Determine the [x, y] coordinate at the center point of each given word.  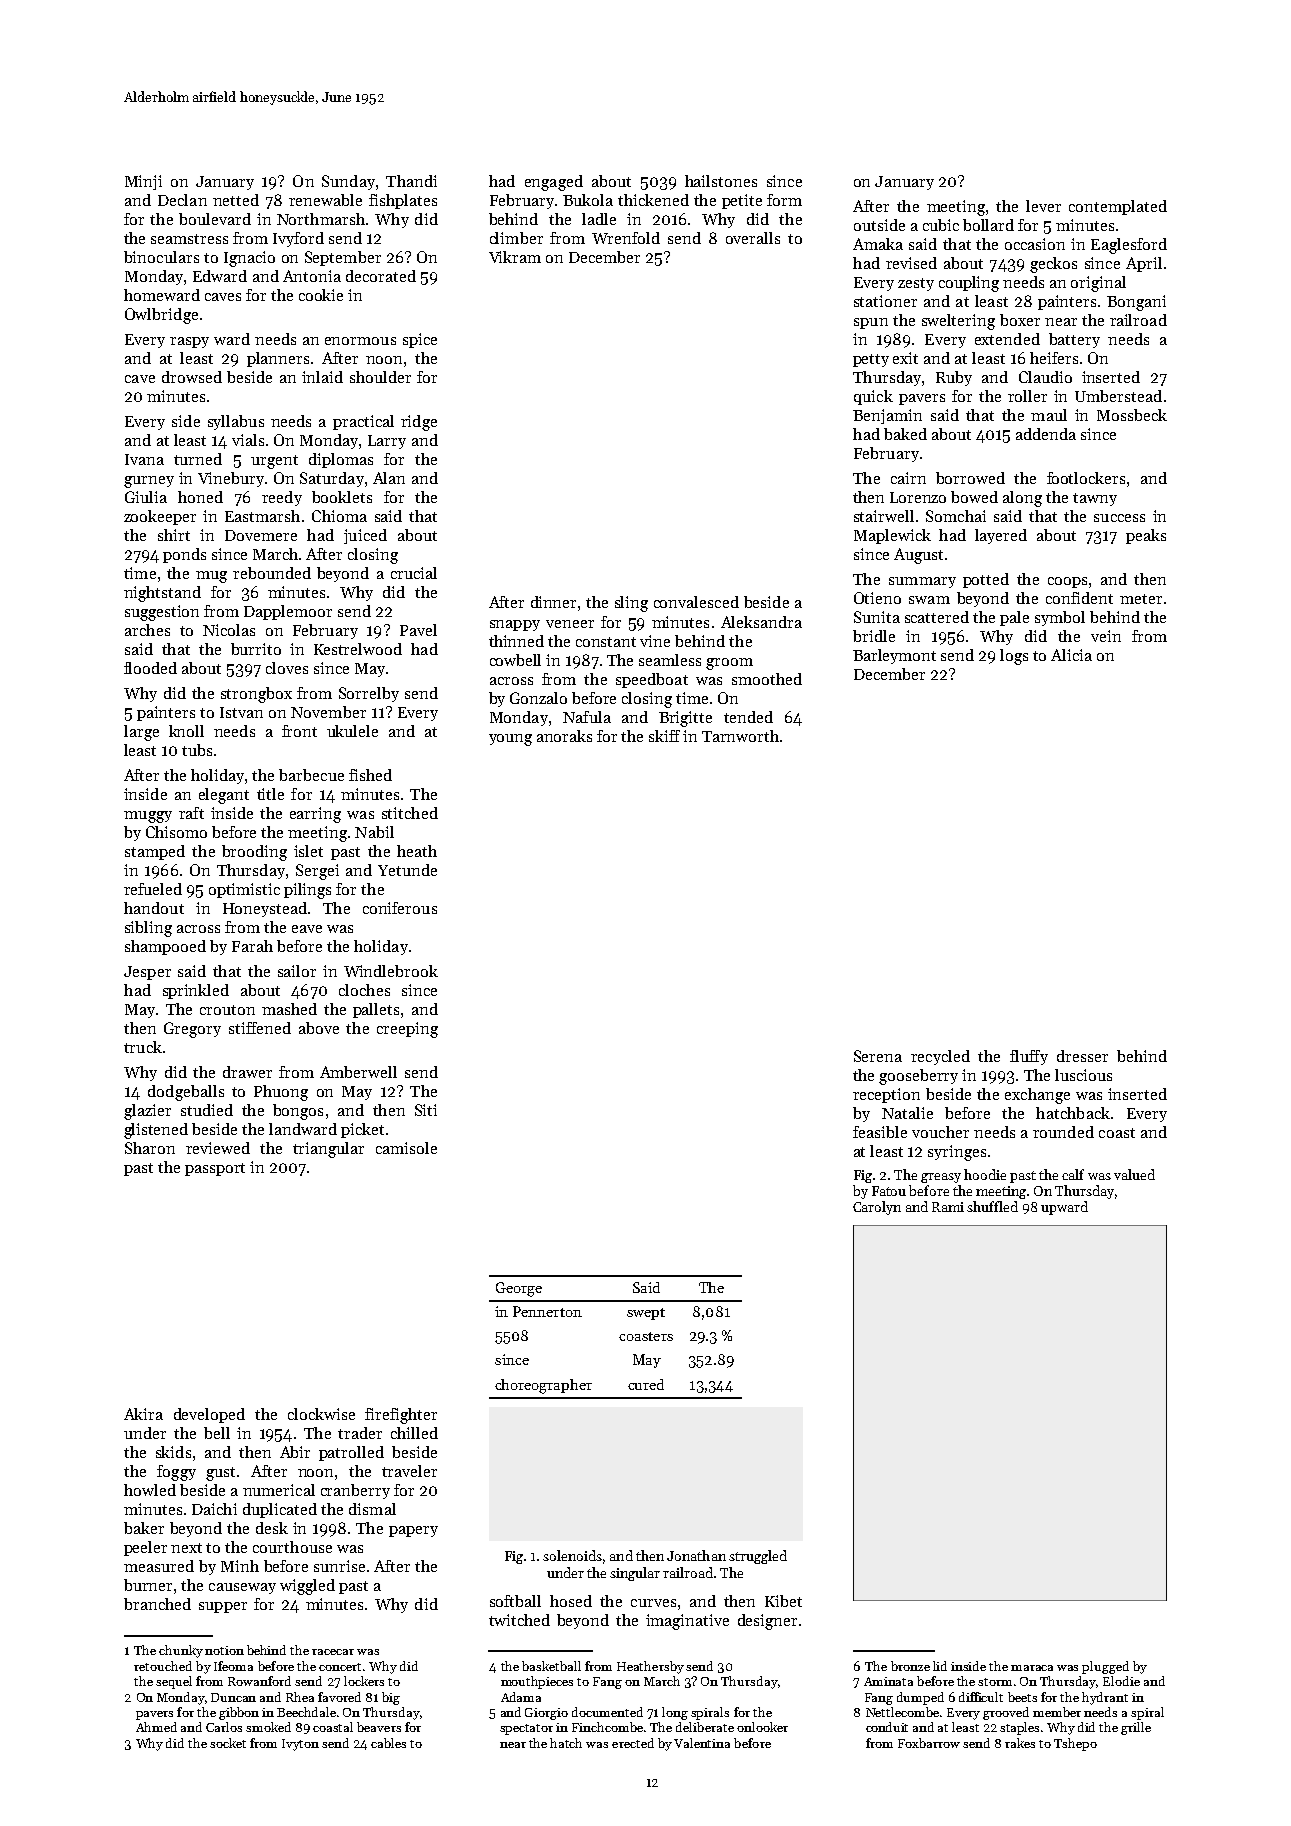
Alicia [1071, 655]
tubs [197, 750]
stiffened [260, 1028]
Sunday [348, 182]
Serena [878, 1056]
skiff [664, 736]
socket [228, 1743]
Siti [426, 1110]
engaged [554, 183]
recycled [940, 1057]
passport [215, 1169]
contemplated [1118, 207]
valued [1134, 1174]
